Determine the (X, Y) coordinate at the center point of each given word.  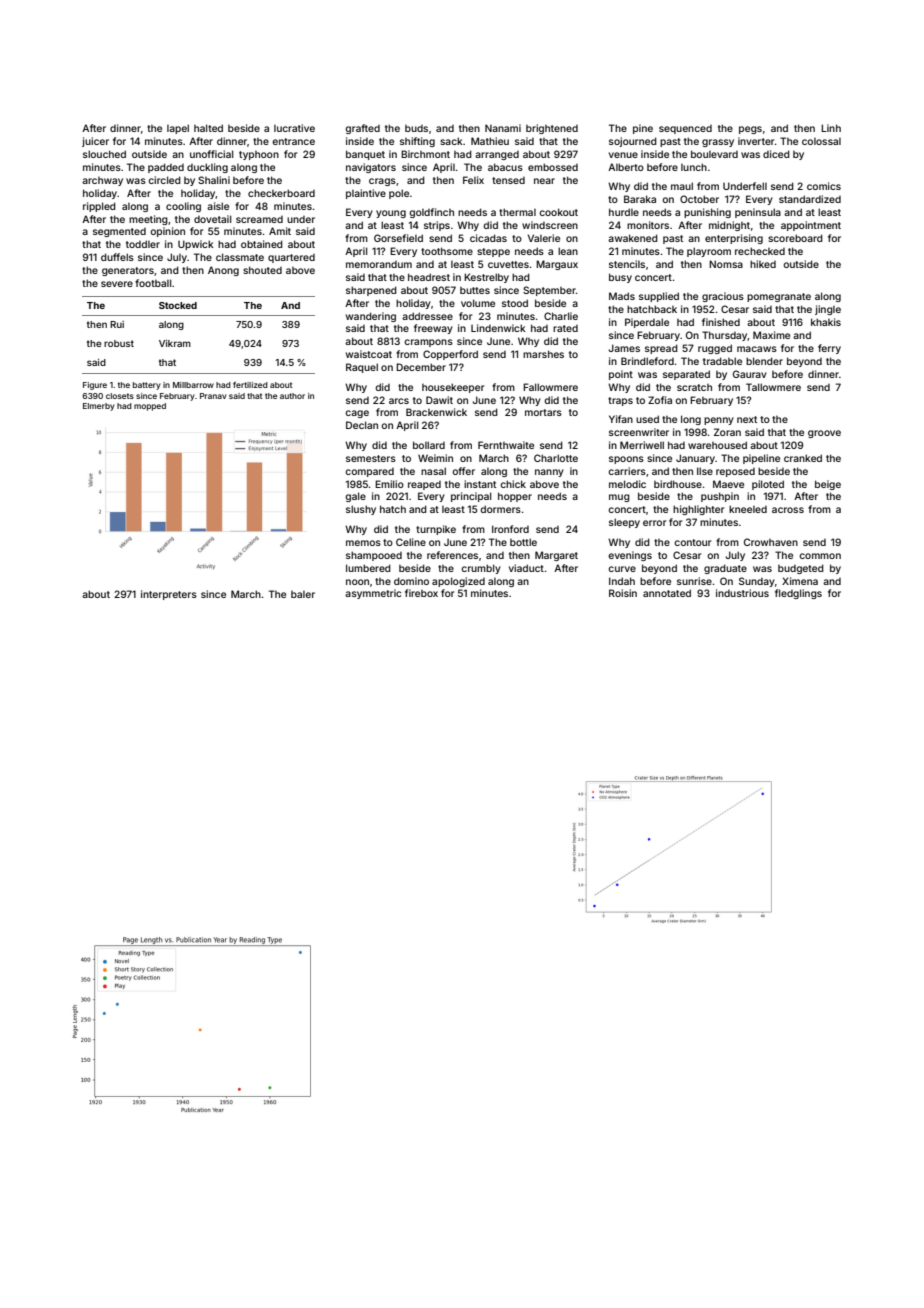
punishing (707, 213)
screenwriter (639, 432)
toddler (143, 244)
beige (828, 485)
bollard (429, 445)
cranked (803, 458)
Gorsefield (398, 238)
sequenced (685, 129)
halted (208, 128)
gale (355, 497)
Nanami (503, 128)
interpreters (169, 595)
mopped (150, 407)
